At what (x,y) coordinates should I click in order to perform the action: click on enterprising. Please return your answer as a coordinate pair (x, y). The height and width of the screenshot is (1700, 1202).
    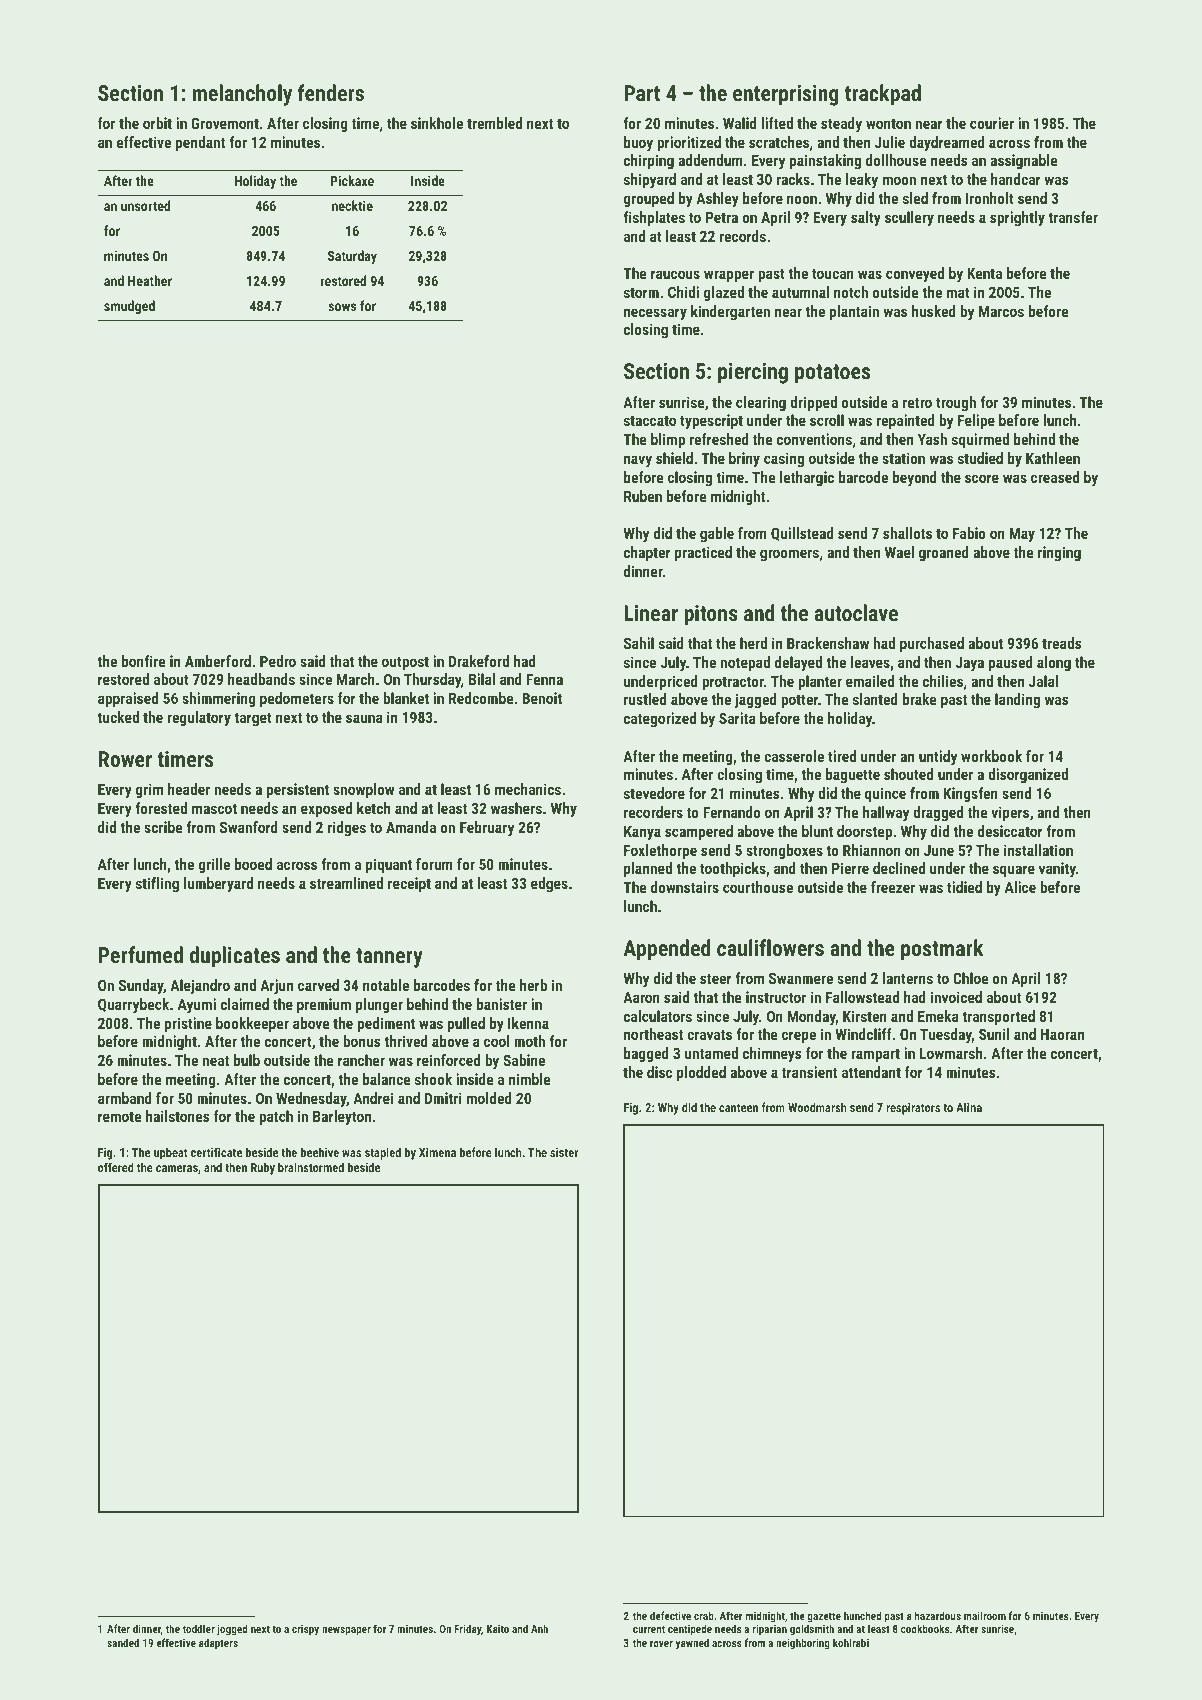
    Looking at the image, I should click on (786, 95).
